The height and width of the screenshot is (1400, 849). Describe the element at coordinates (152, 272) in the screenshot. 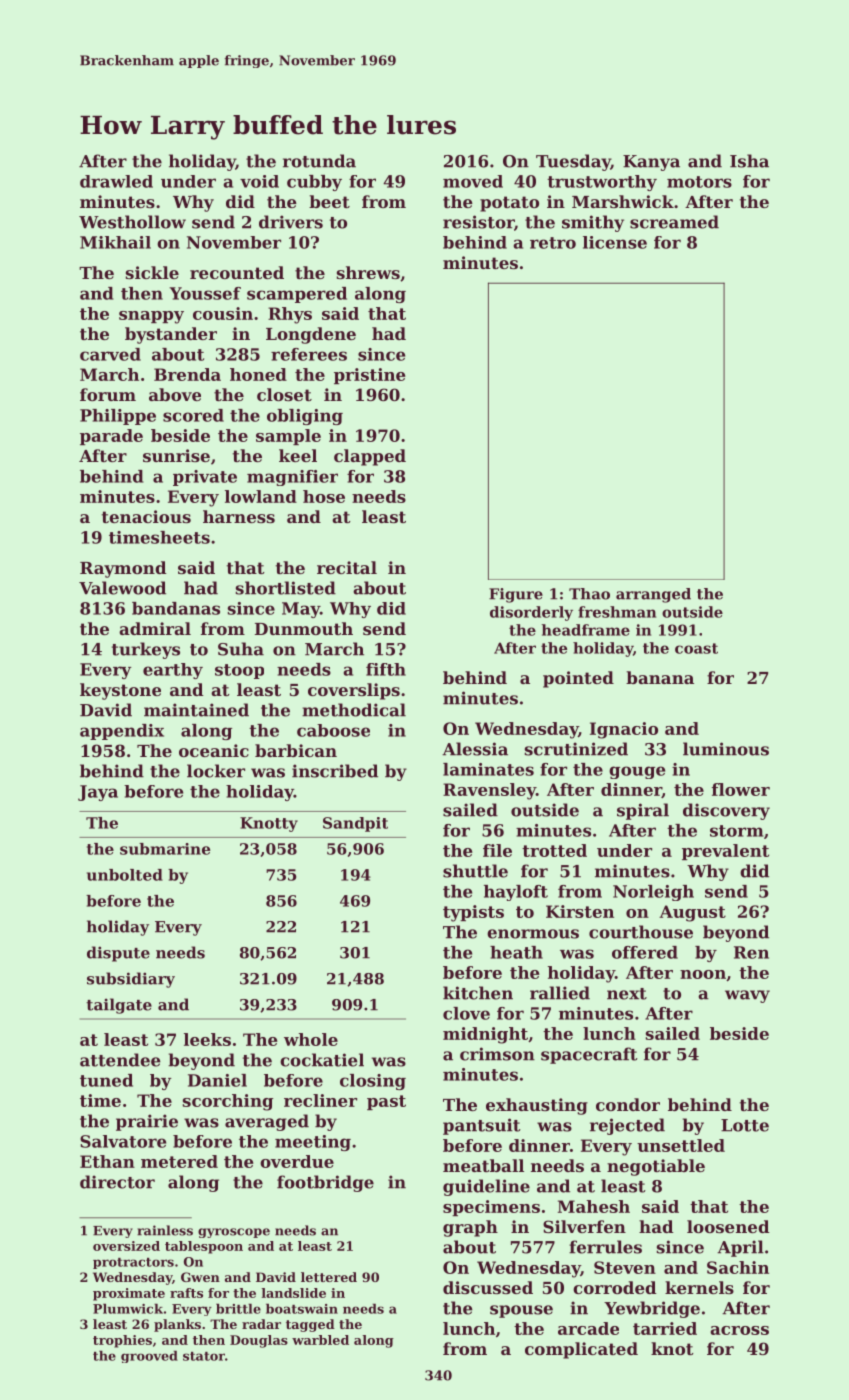

I see `sickle` at that location.
